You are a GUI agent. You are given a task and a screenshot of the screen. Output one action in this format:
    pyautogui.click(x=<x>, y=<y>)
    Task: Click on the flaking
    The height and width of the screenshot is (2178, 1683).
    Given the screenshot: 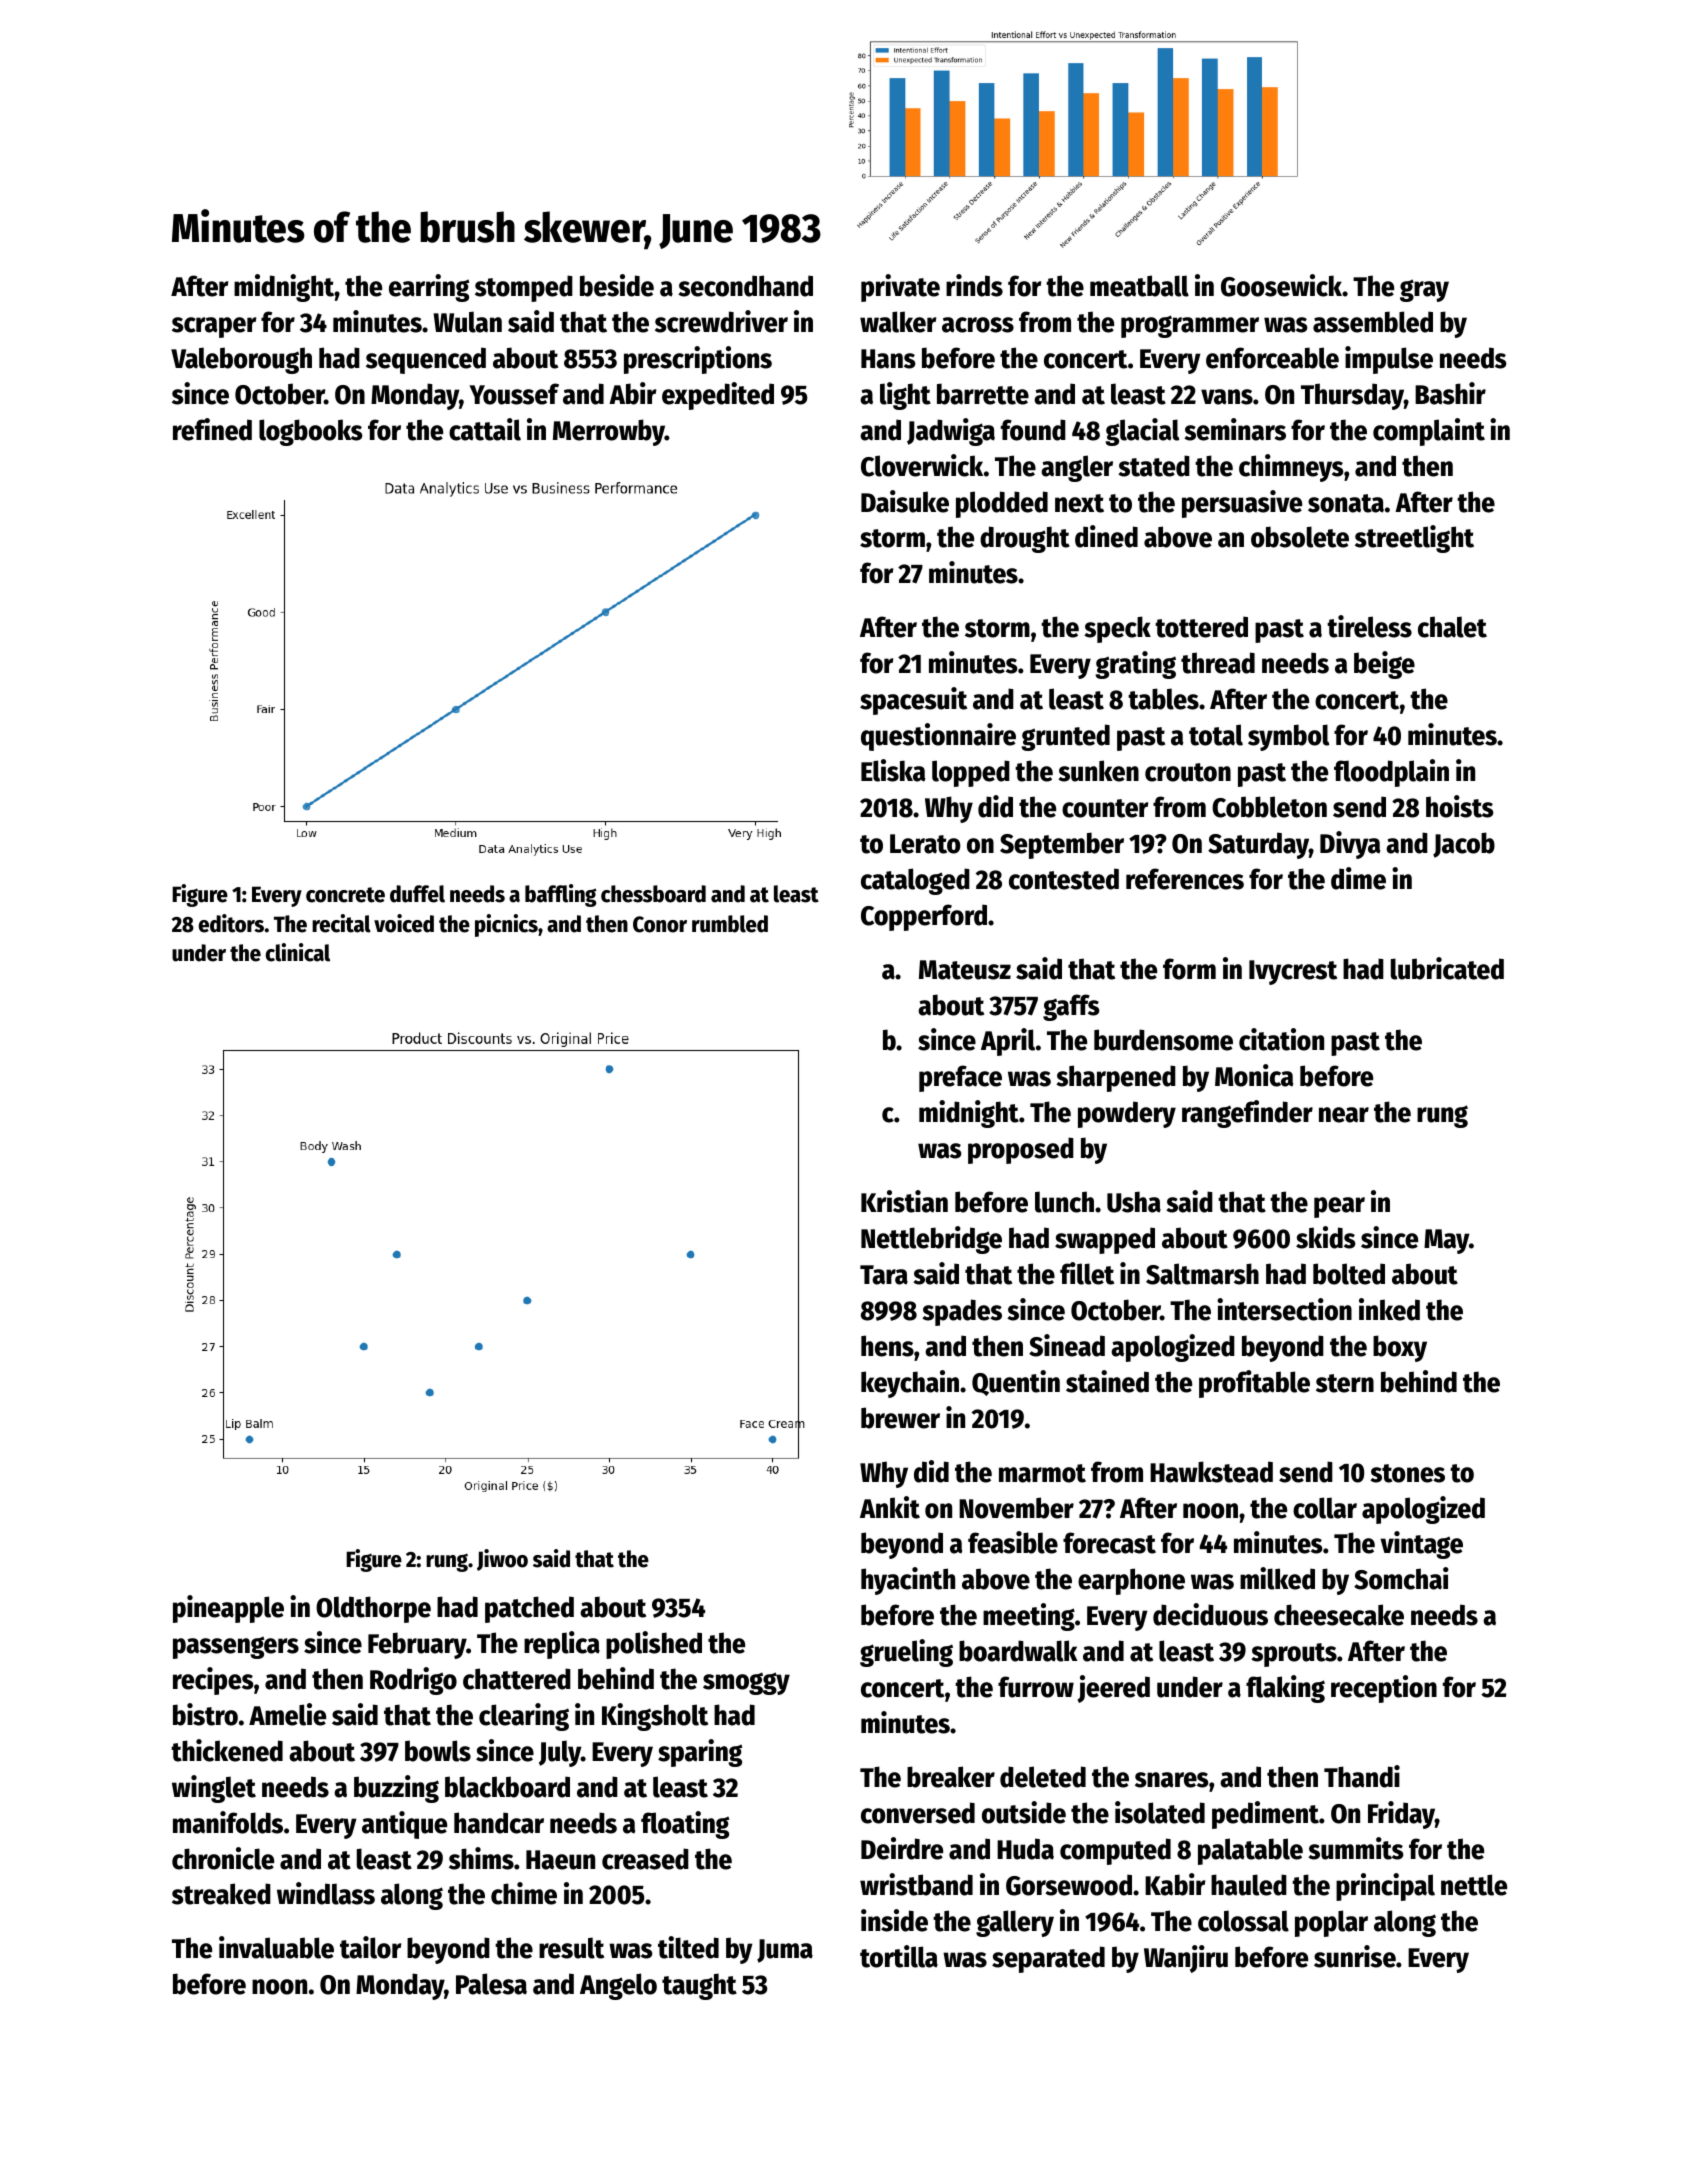 What is the action you would take?
    pyautogui.click(x=1285, y=1689)
